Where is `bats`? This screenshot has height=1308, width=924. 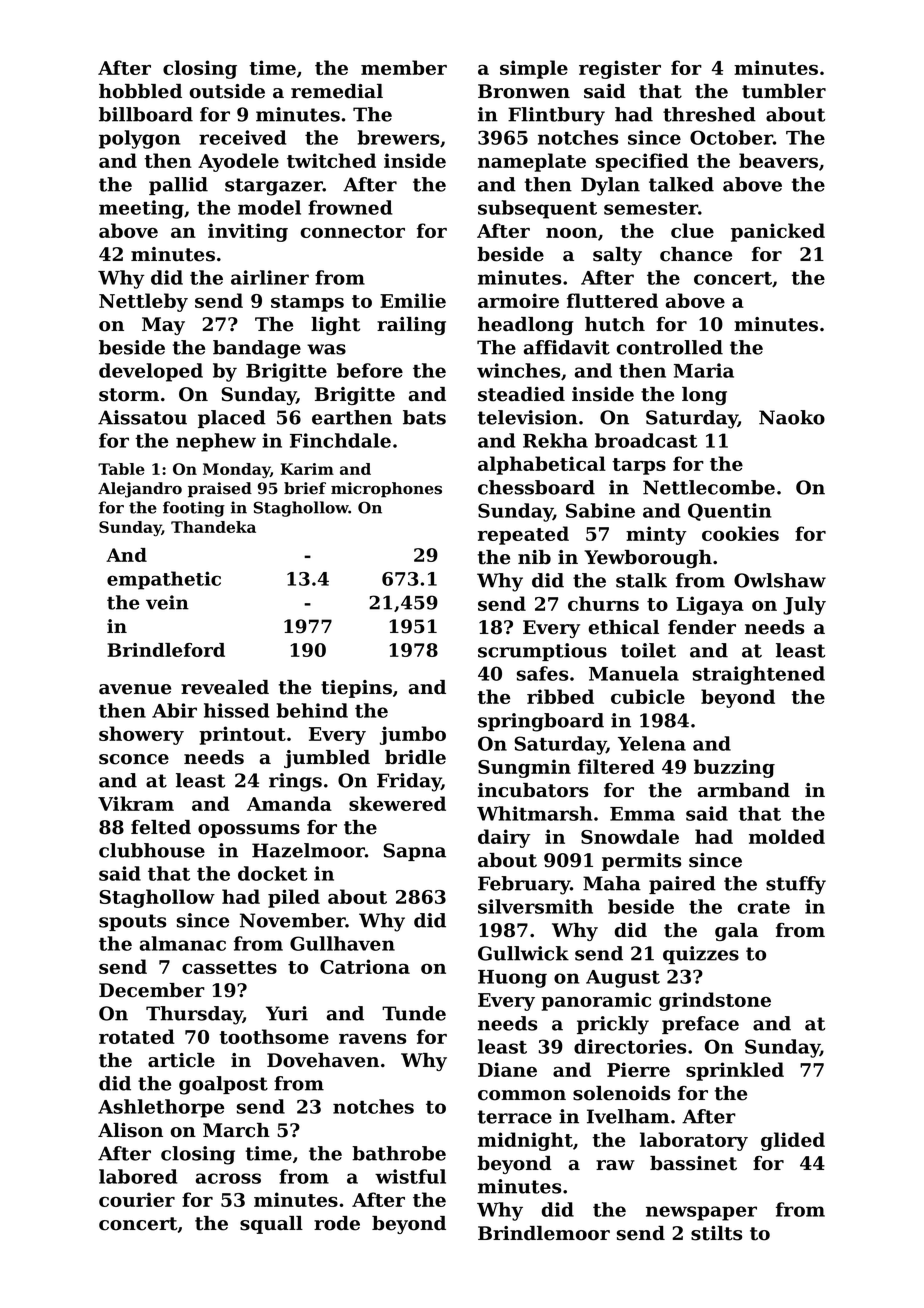 bats is located at coordinates (424, 417).
